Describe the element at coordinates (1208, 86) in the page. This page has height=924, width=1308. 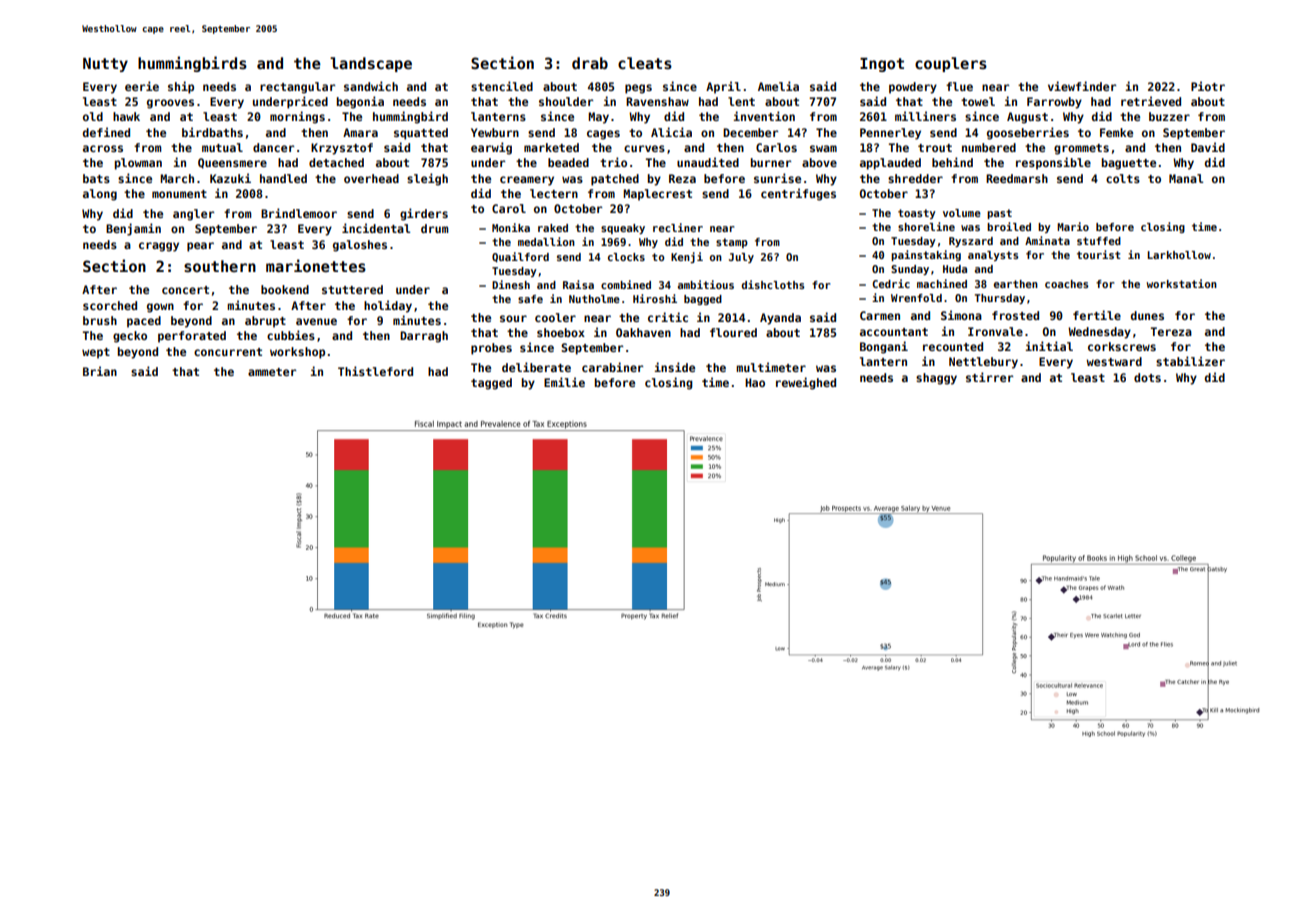
I see `Piotr` at that location.
